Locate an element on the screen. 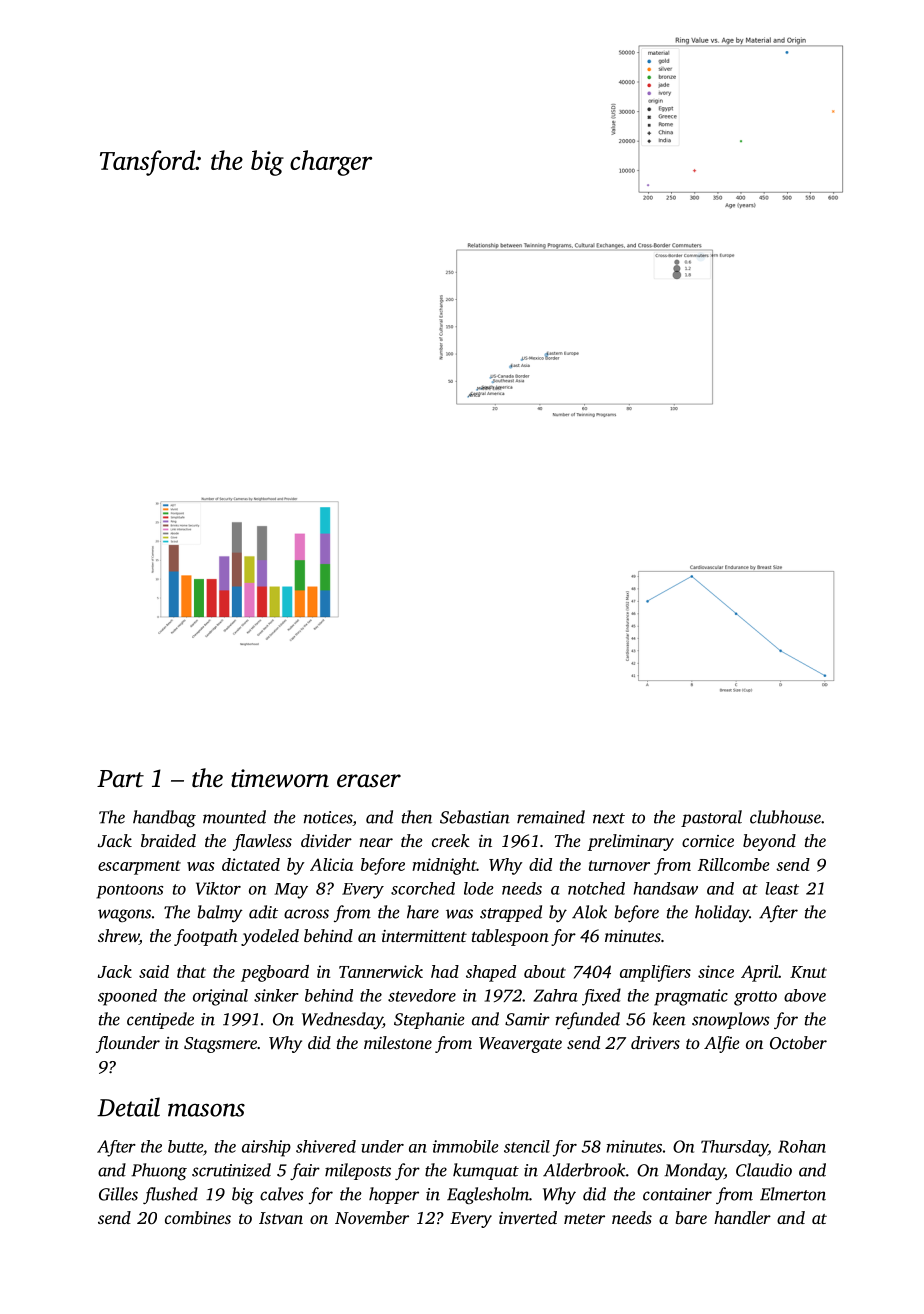 The width and height of the screenshot is (924, 1314). braided is located at coordinates (168, 840).
